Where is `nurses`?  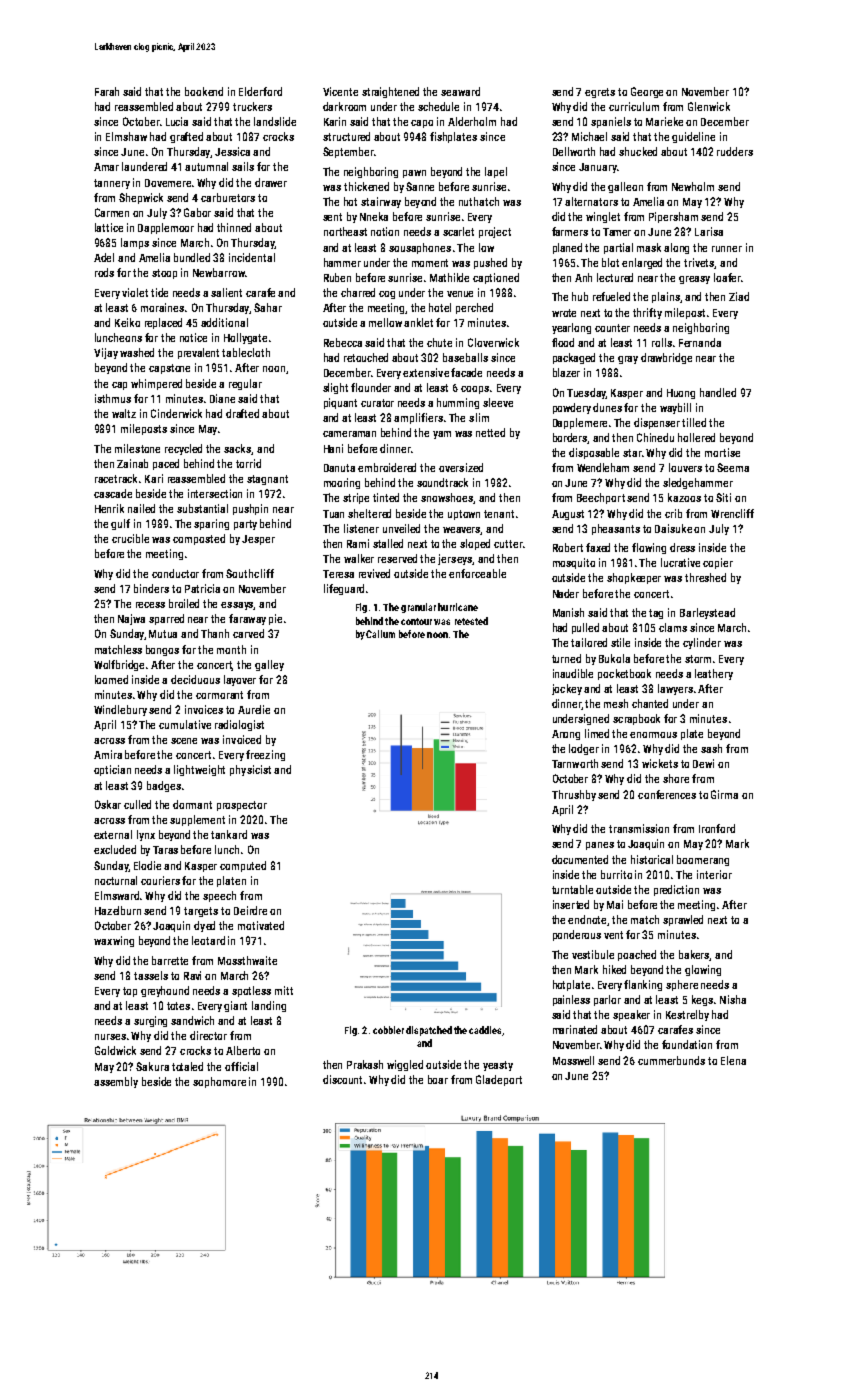
nurses is located at coordinates (110, 1037).
